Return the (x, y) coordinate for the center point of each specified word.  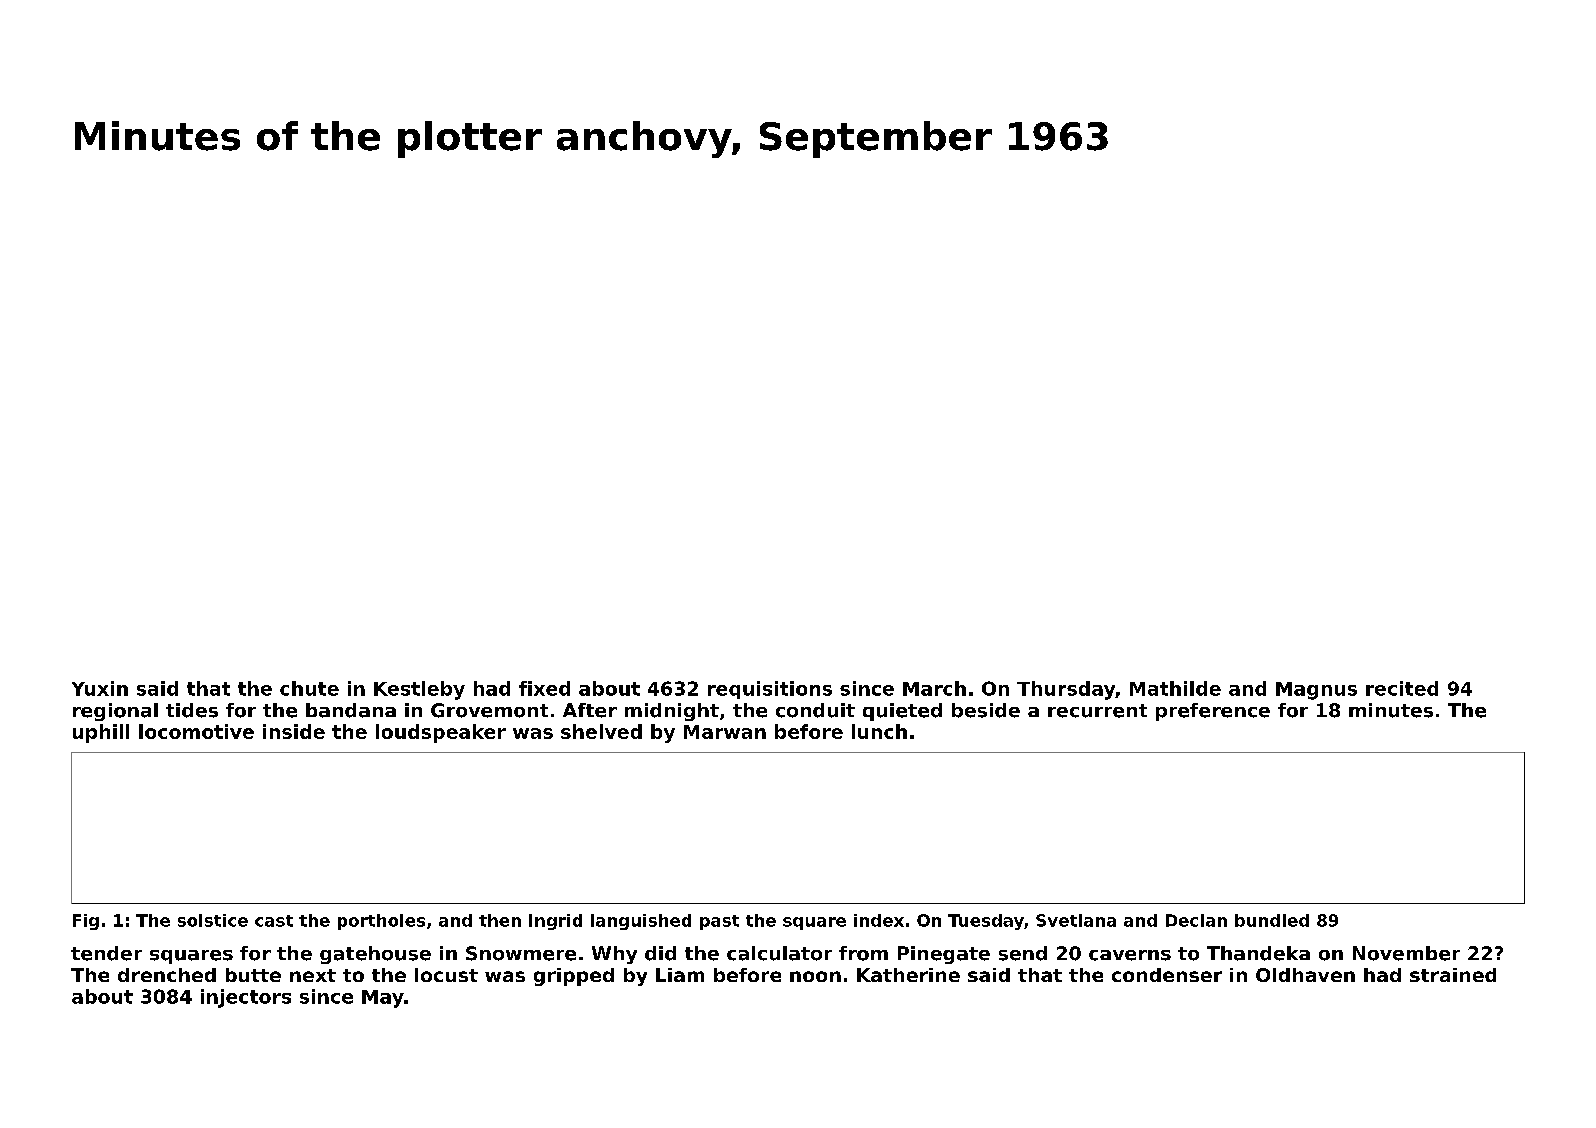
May (383, 999)
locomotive (196, 731)
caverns (1130, 955)
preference (1213, 712)
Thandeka (1258, 953)
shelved (601, 731)
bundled (1272, 920)
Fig (86, 922)
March (934, 688)
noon (815, 976)
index (879, 920)
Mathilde (1175, 688)
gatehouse (375, 955)
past (719, 922)
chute (309, 688)
